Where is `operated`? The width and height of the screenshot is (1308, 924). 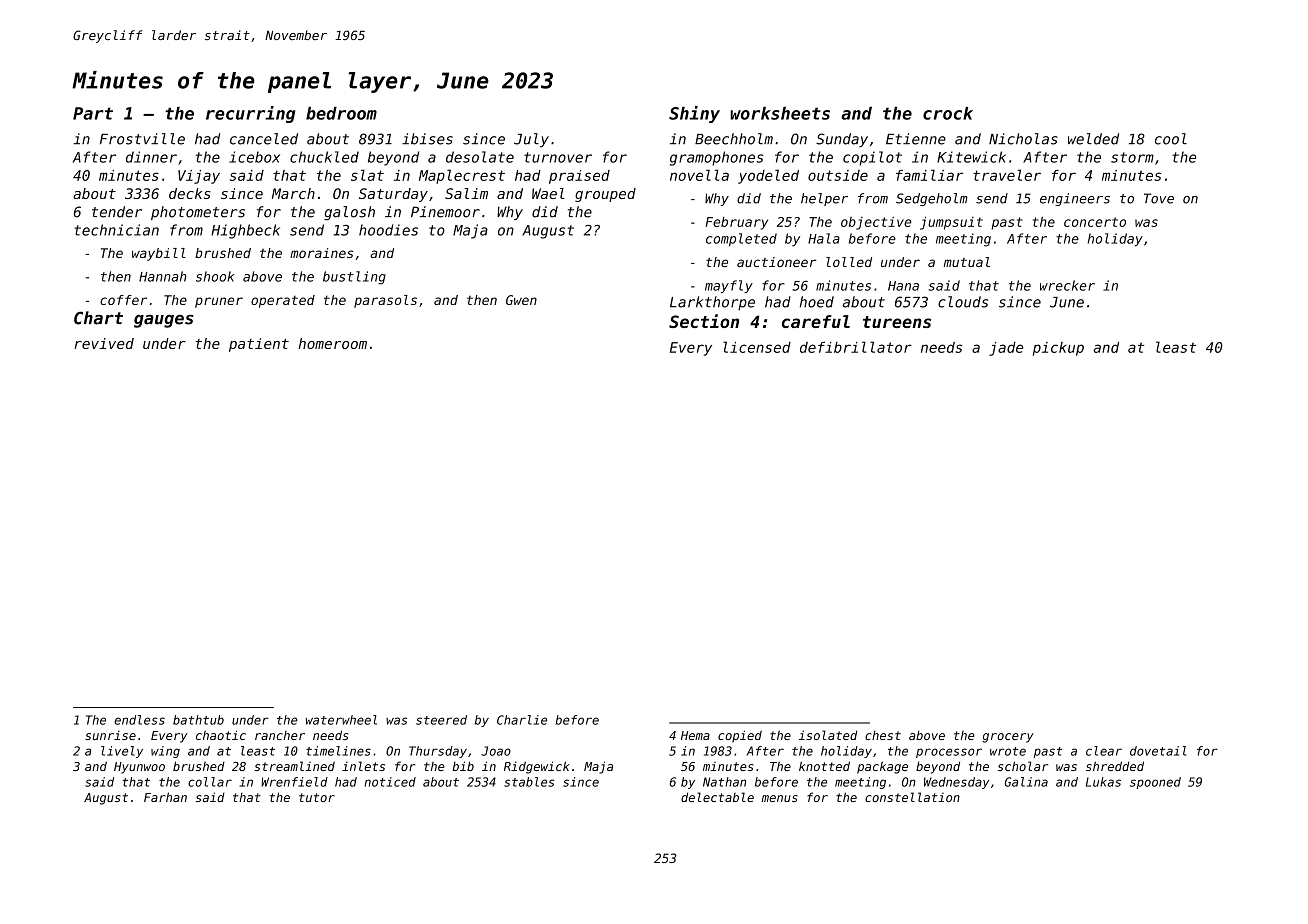
operated is located at coordinates (283, 301).
